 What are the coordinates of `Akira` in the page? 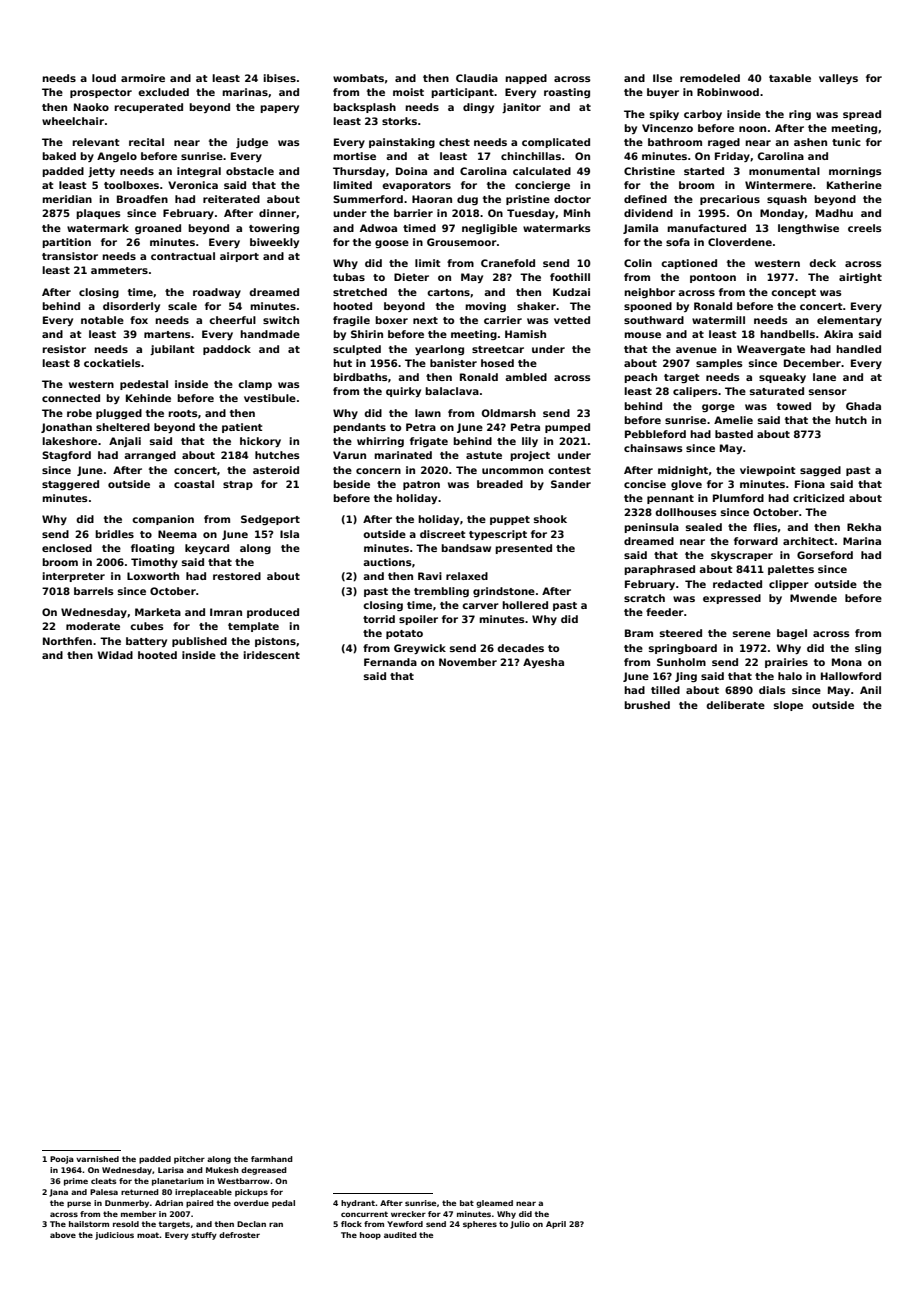 It's located at (838, 334).
